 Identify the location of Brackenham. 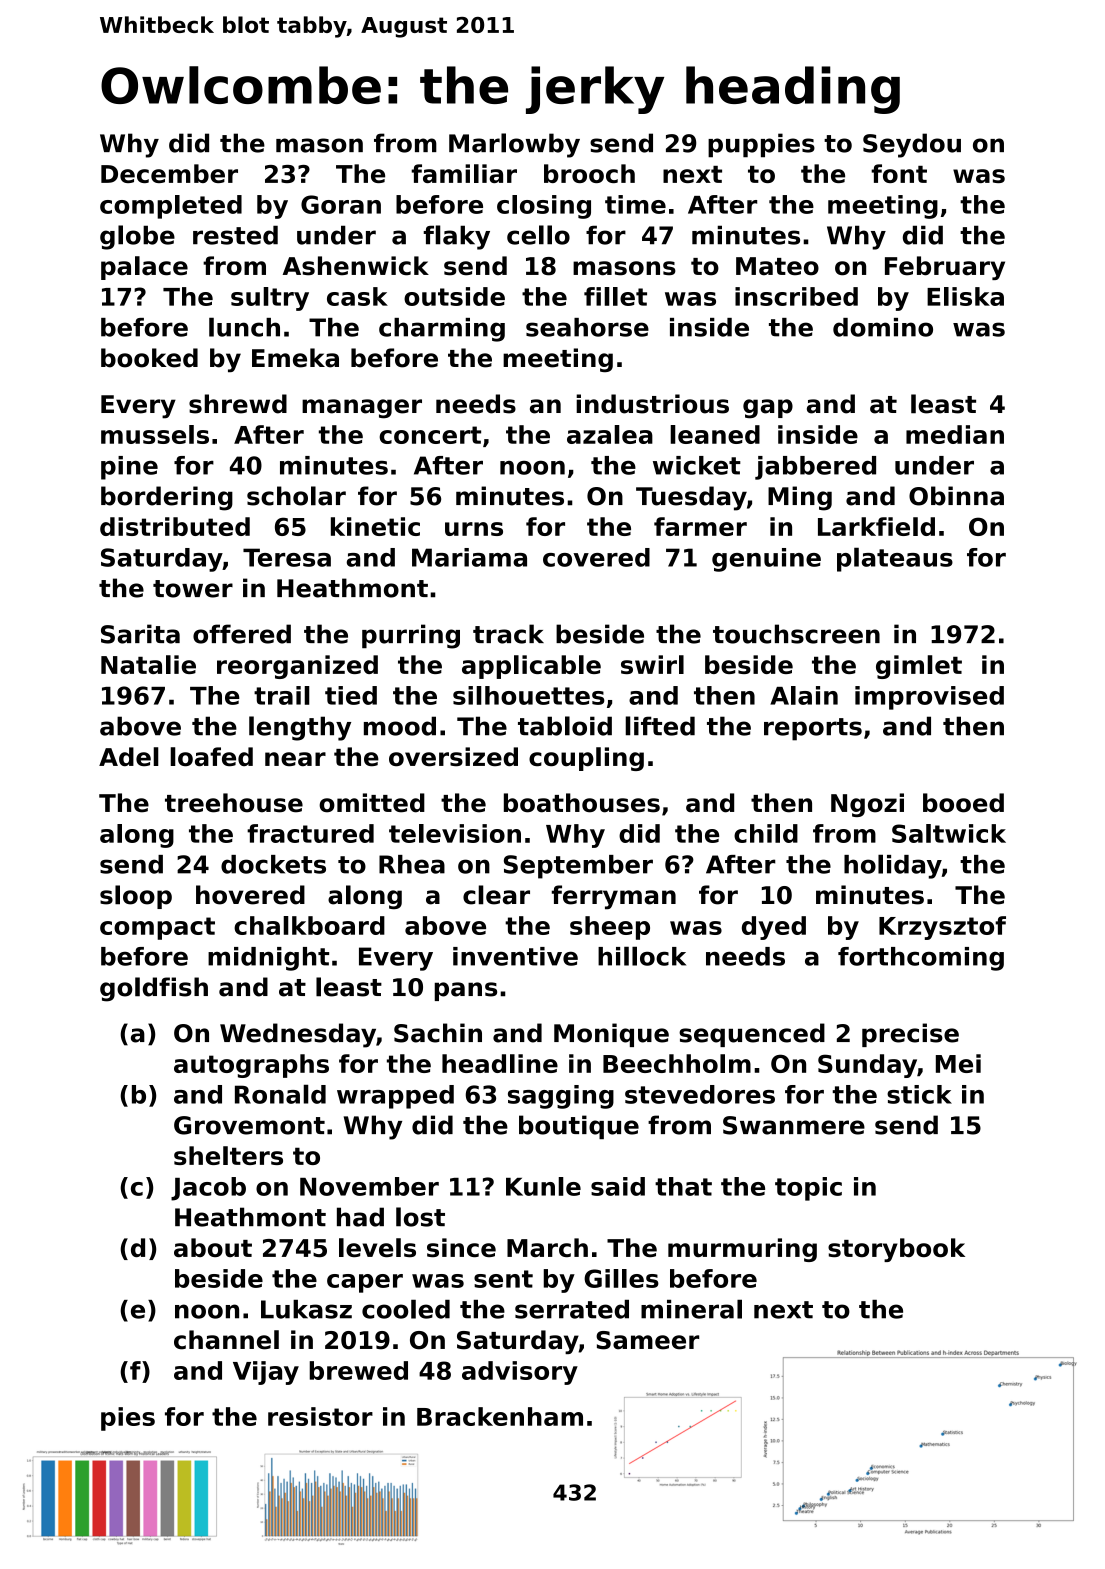
(500, 1416).
